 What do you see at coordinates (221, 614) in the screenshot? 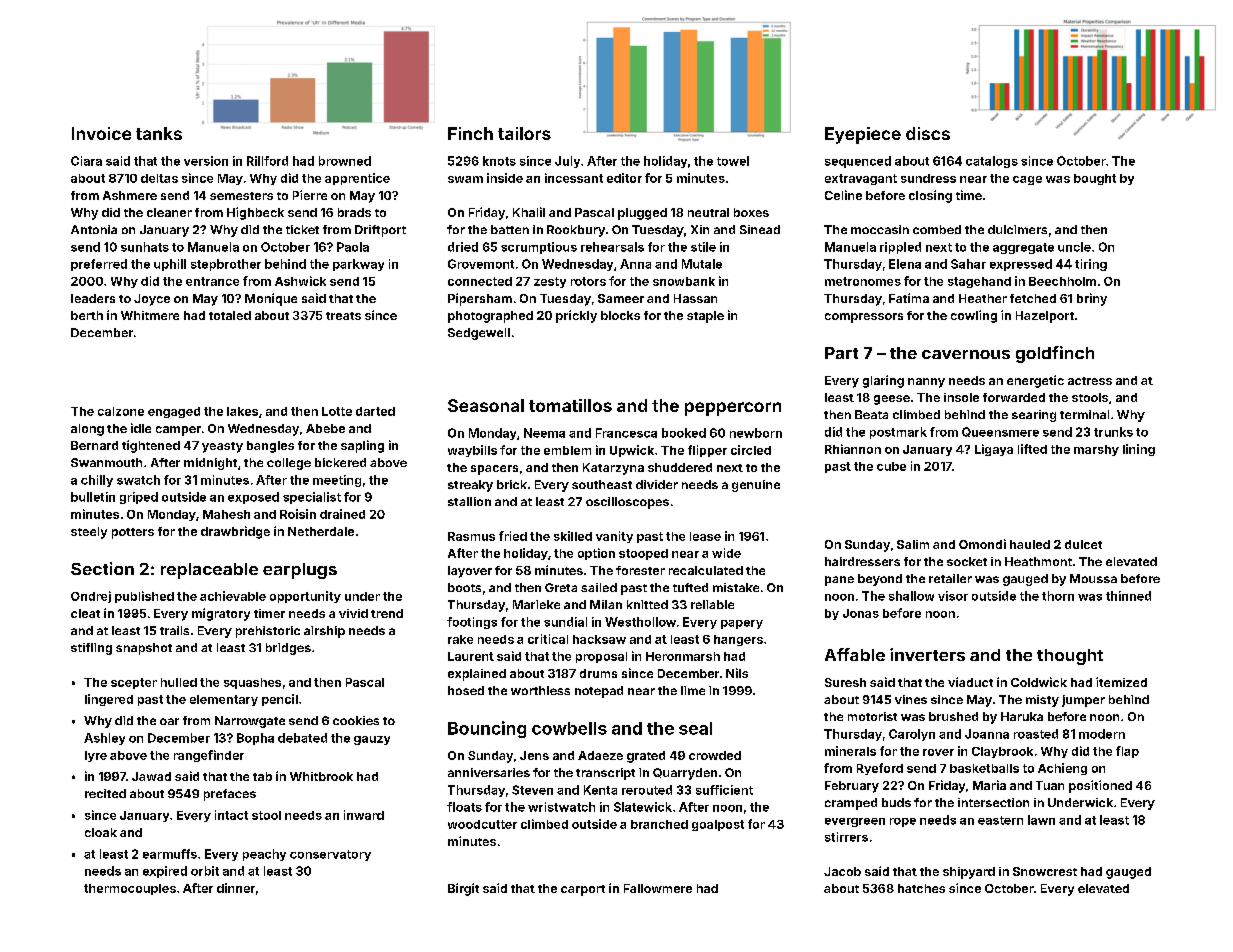
I see `migratory` at bounding box center [221, 614].
